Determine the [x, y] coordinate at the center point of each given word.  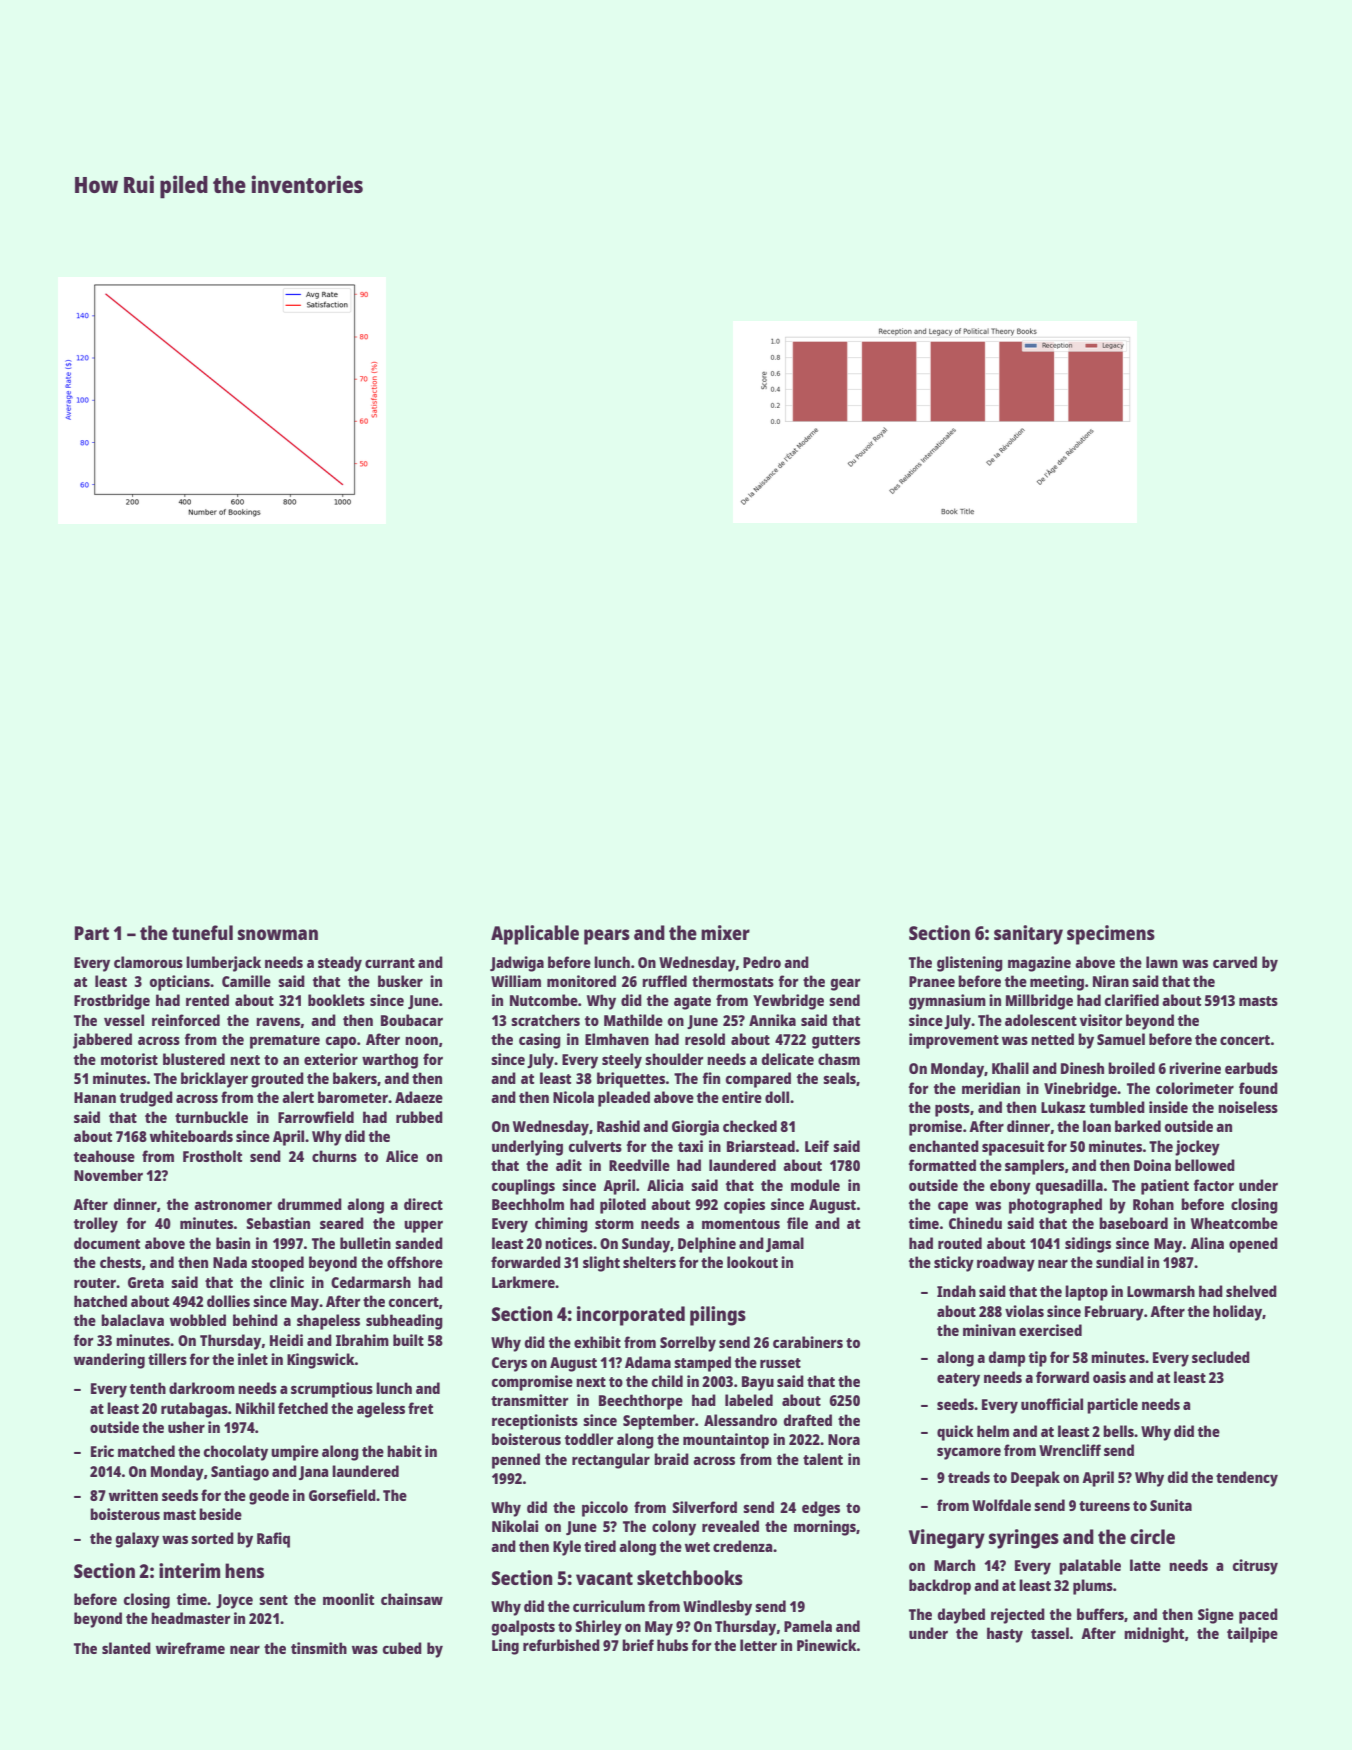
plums [1093, 1587]
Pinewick [827, 1645]
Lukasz [1063, 1107]
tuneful [202, 932]
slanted [126, 1648]
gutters [836, 1042]
